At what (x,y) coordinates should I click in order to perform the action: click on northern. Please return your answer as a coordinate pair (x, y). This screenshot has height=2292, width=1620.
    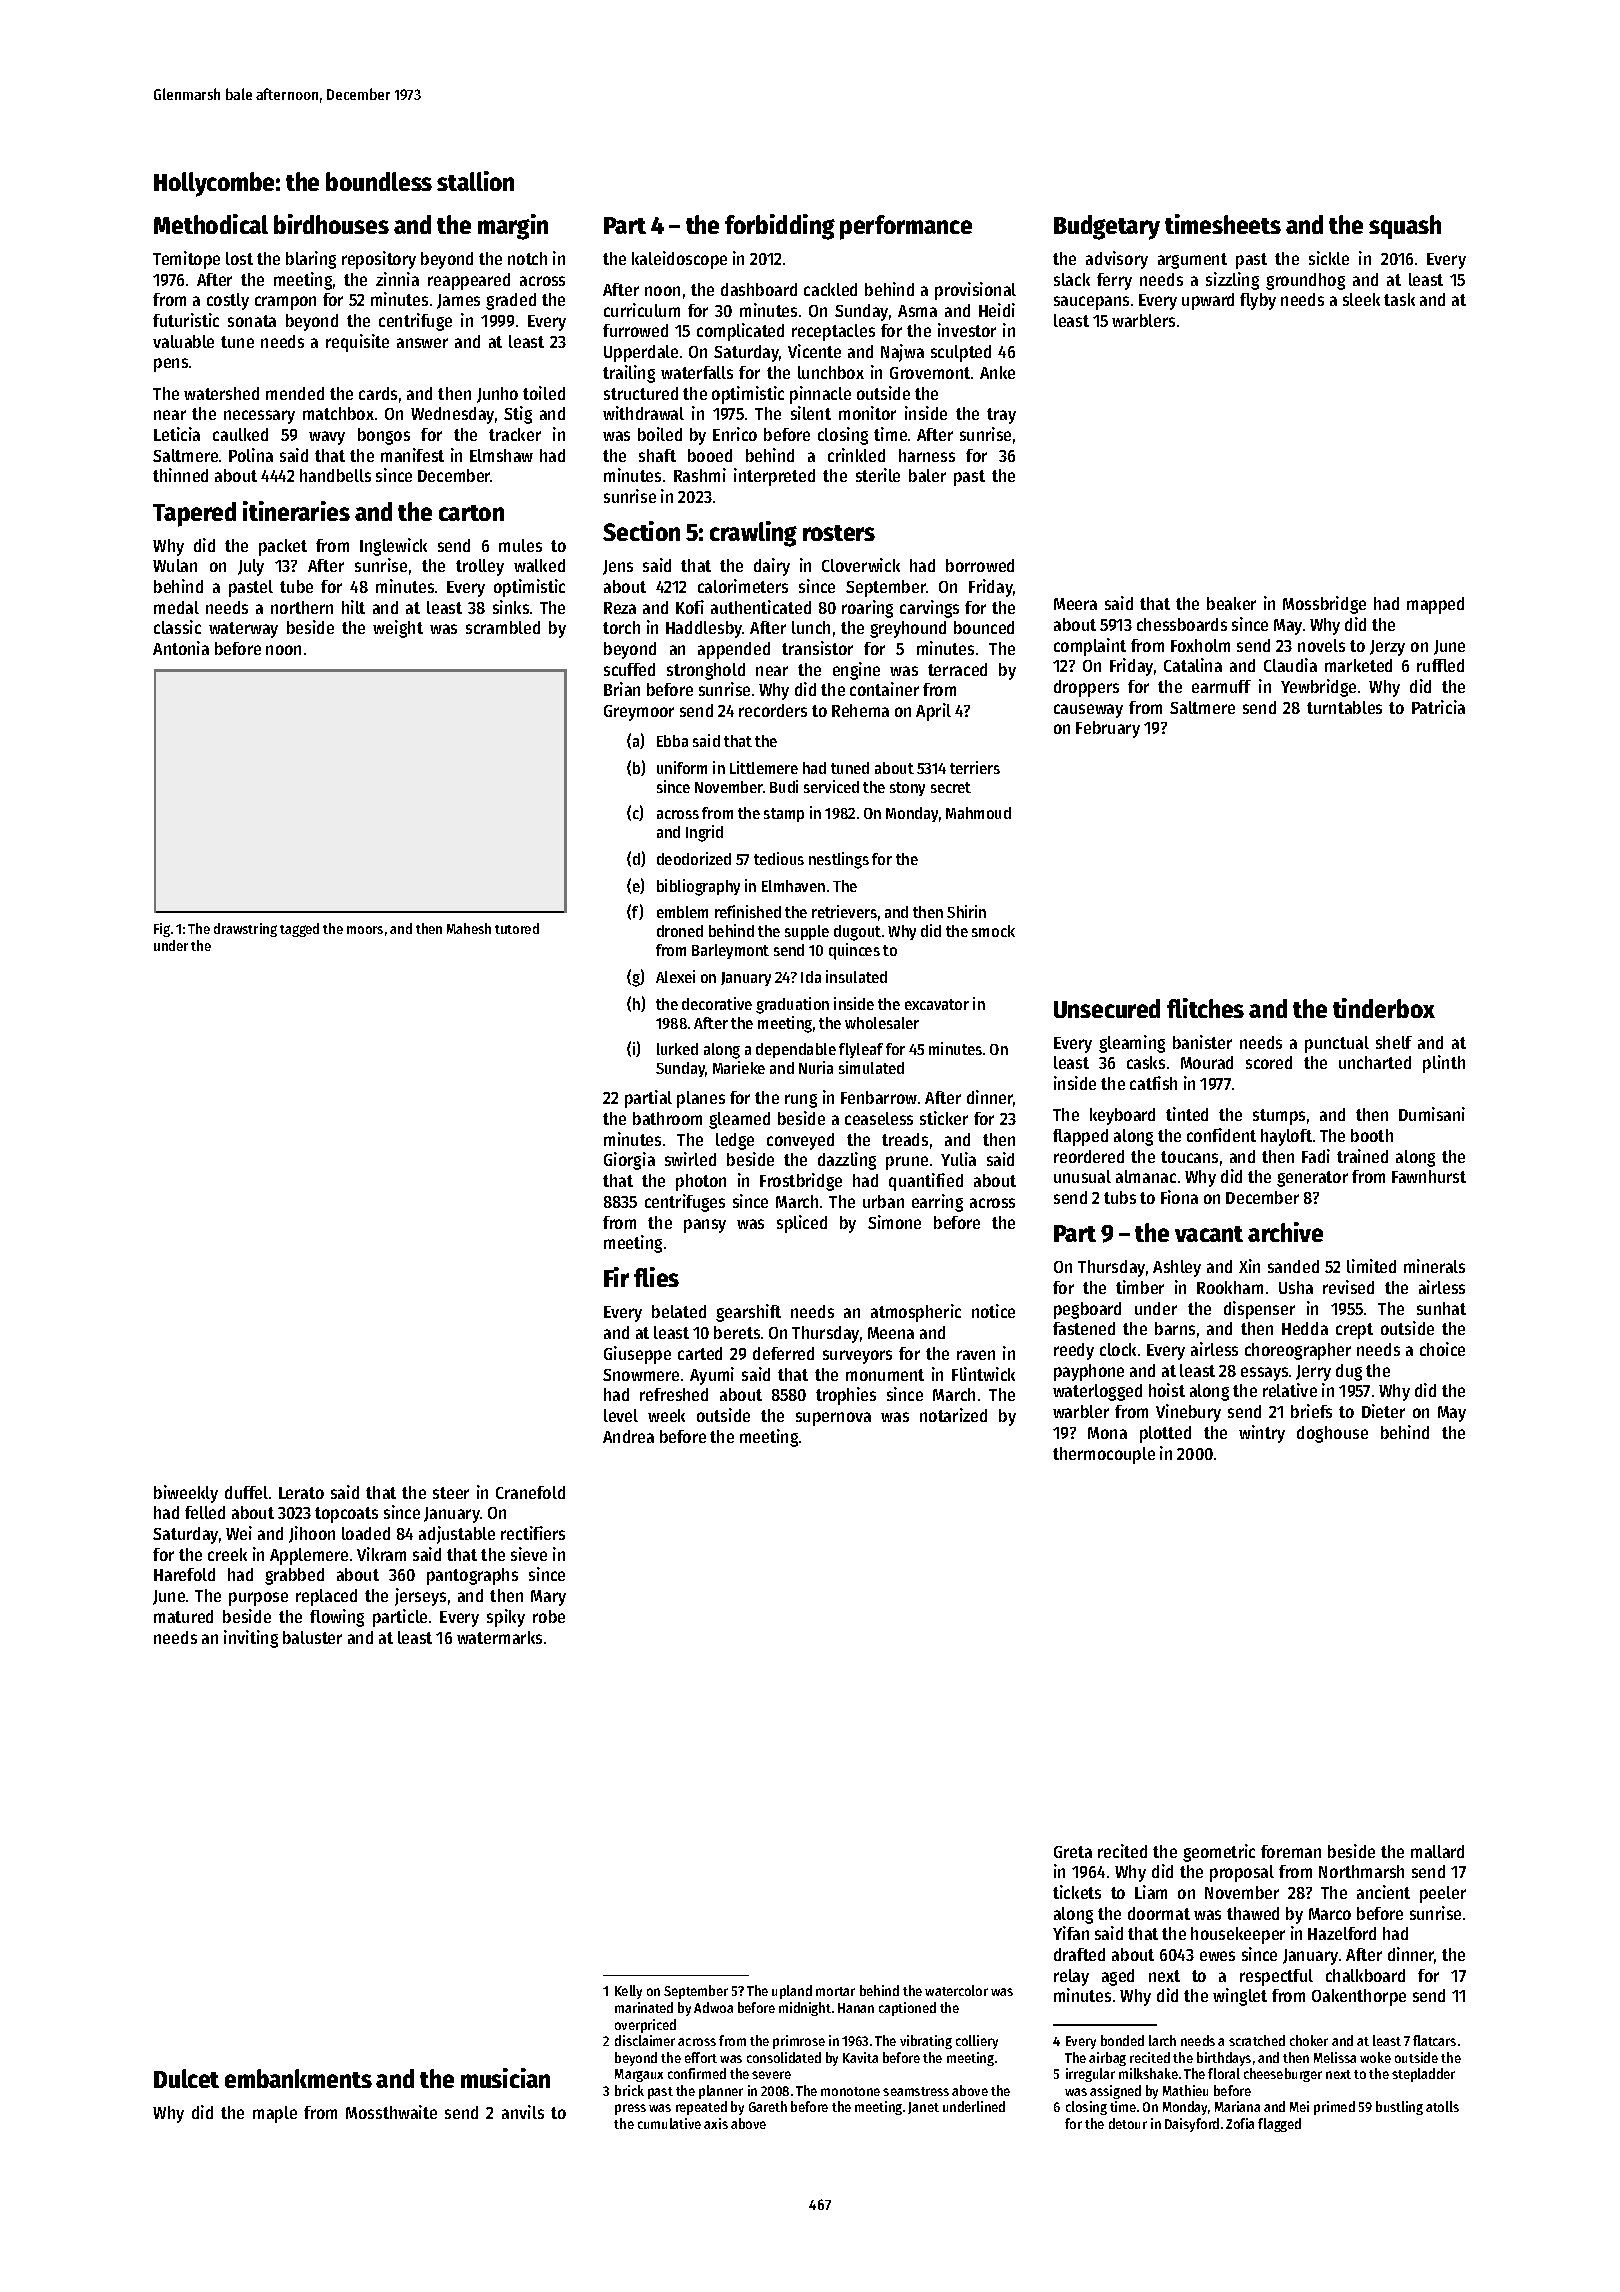
    Looking at the image, I should click on (302, 607).
